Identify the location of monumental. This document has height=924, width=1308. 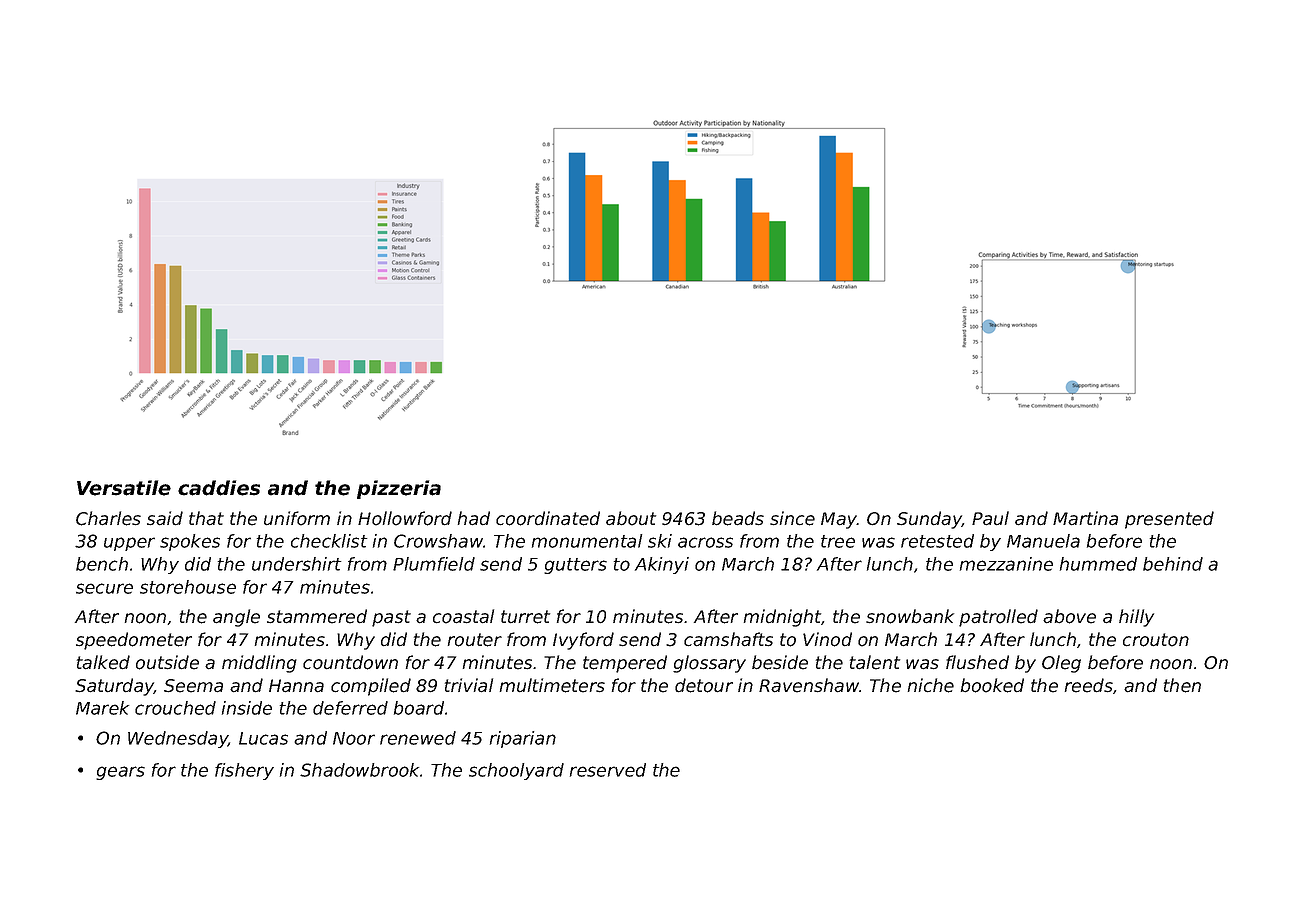
(587, 541).
